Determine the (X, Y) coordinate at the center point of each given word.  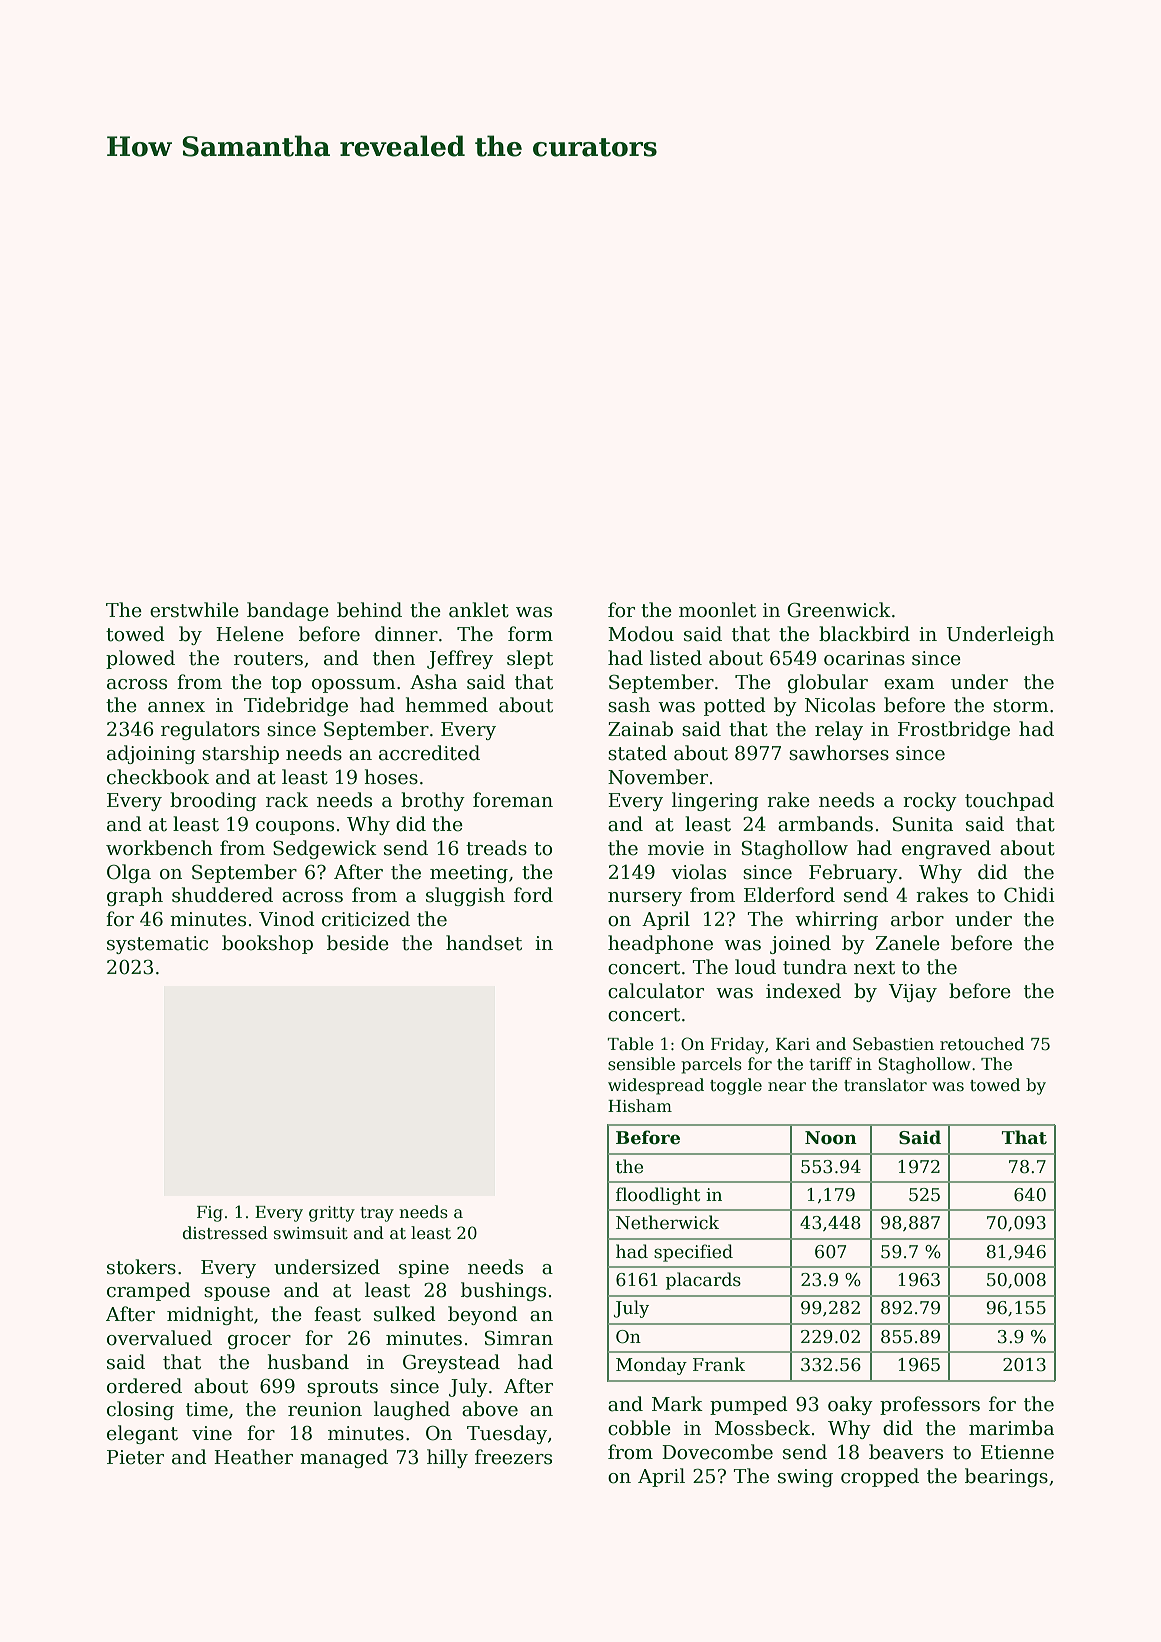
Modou (641, 634)
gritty (332, 1214)
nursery (645, 899)
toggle (736, 1086)
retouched (982, 1044)
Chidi (1029, 895)
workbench (159, 848)
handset (484, 943)
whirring (836, 920)
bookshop (267, 944)
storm (1020, 706)
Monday (651, 1366)
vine (212, 1433)
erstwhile (194, 610)
